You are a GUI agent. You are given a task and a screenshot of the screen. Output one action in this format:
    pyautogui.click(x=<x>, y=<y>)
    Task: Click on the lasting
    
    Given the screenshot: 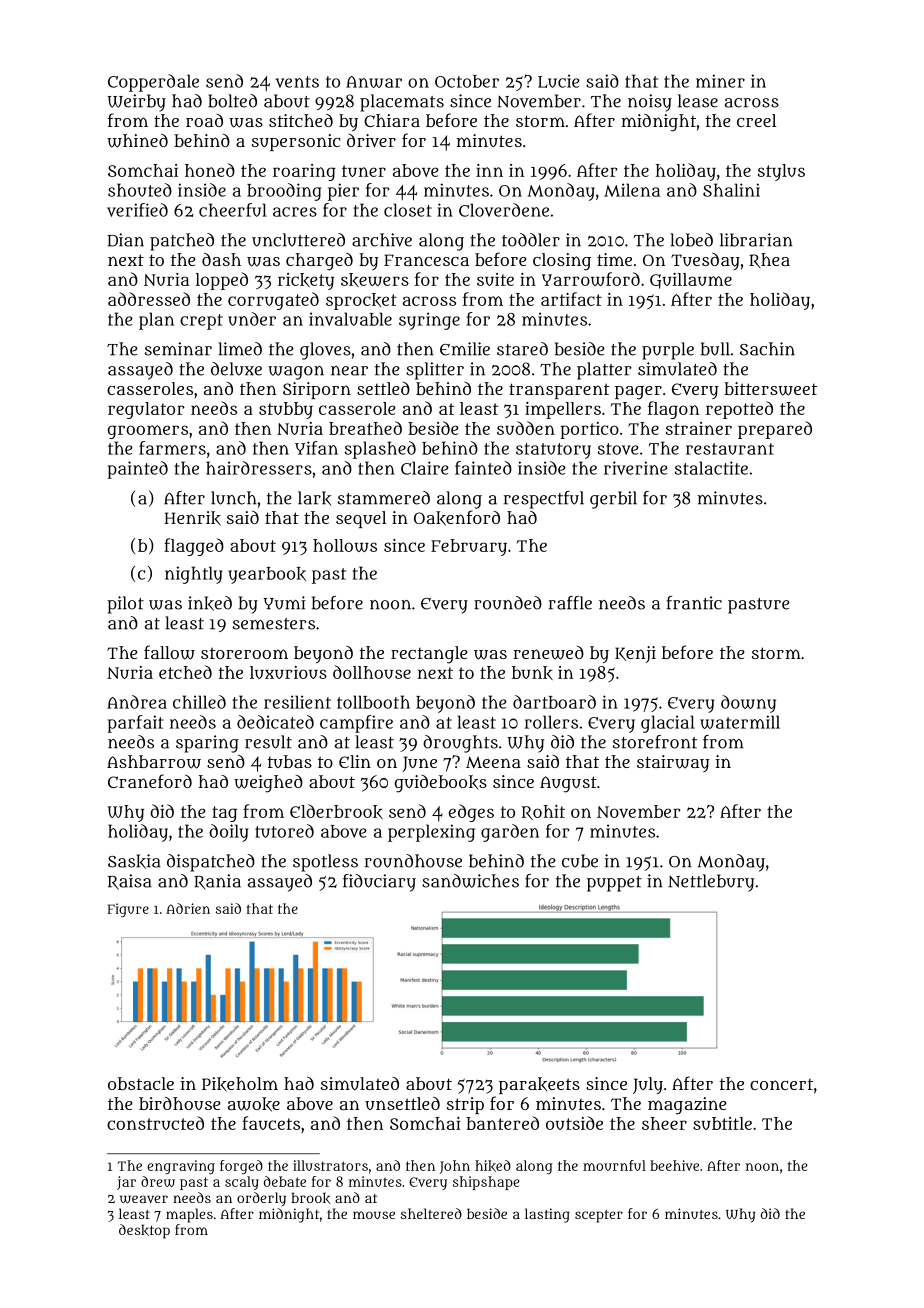 What is the action you would take?
    pyautogui.click(x=547, y=1215)
